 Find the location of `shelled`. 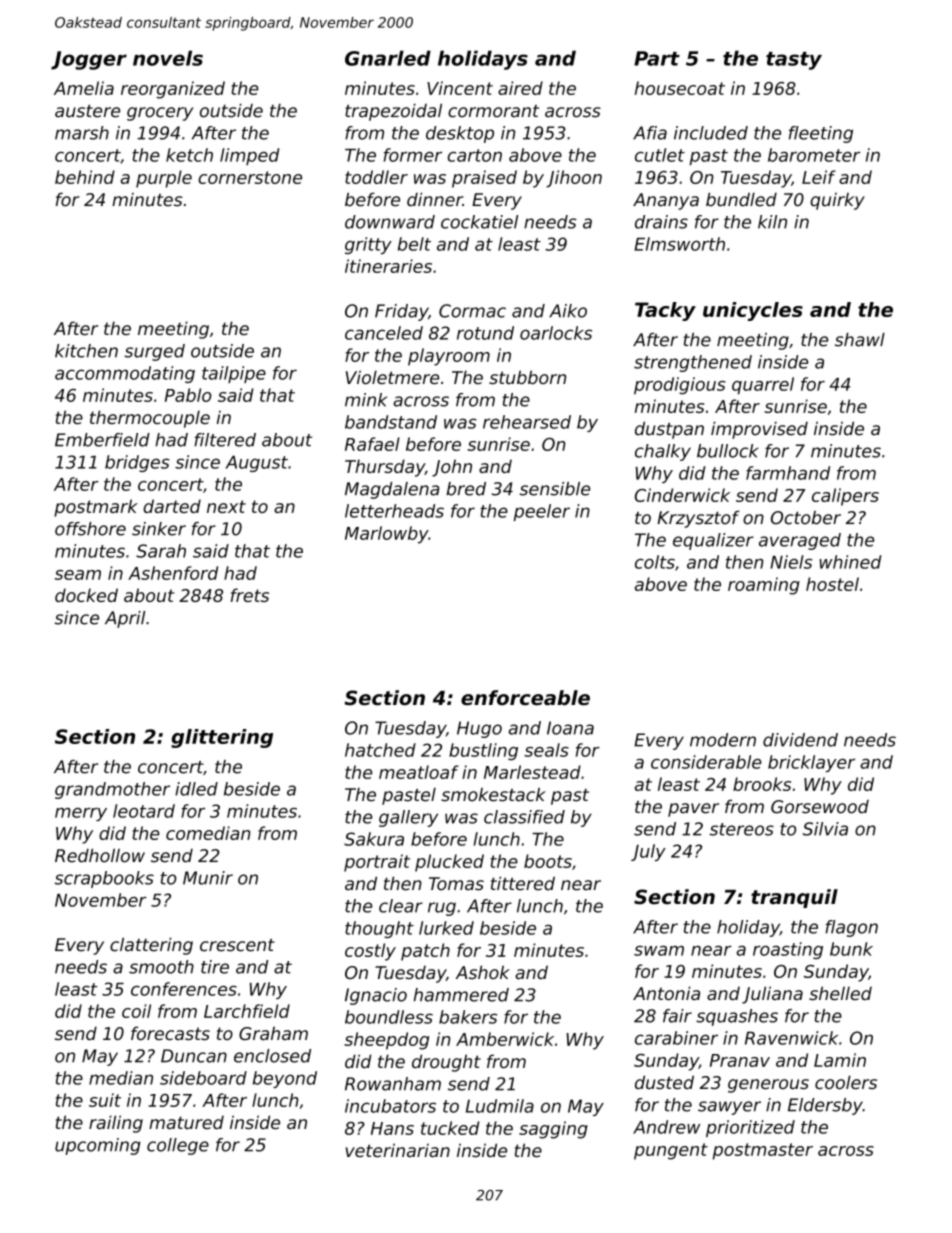

shelled is located at coordinates (840, 993).
